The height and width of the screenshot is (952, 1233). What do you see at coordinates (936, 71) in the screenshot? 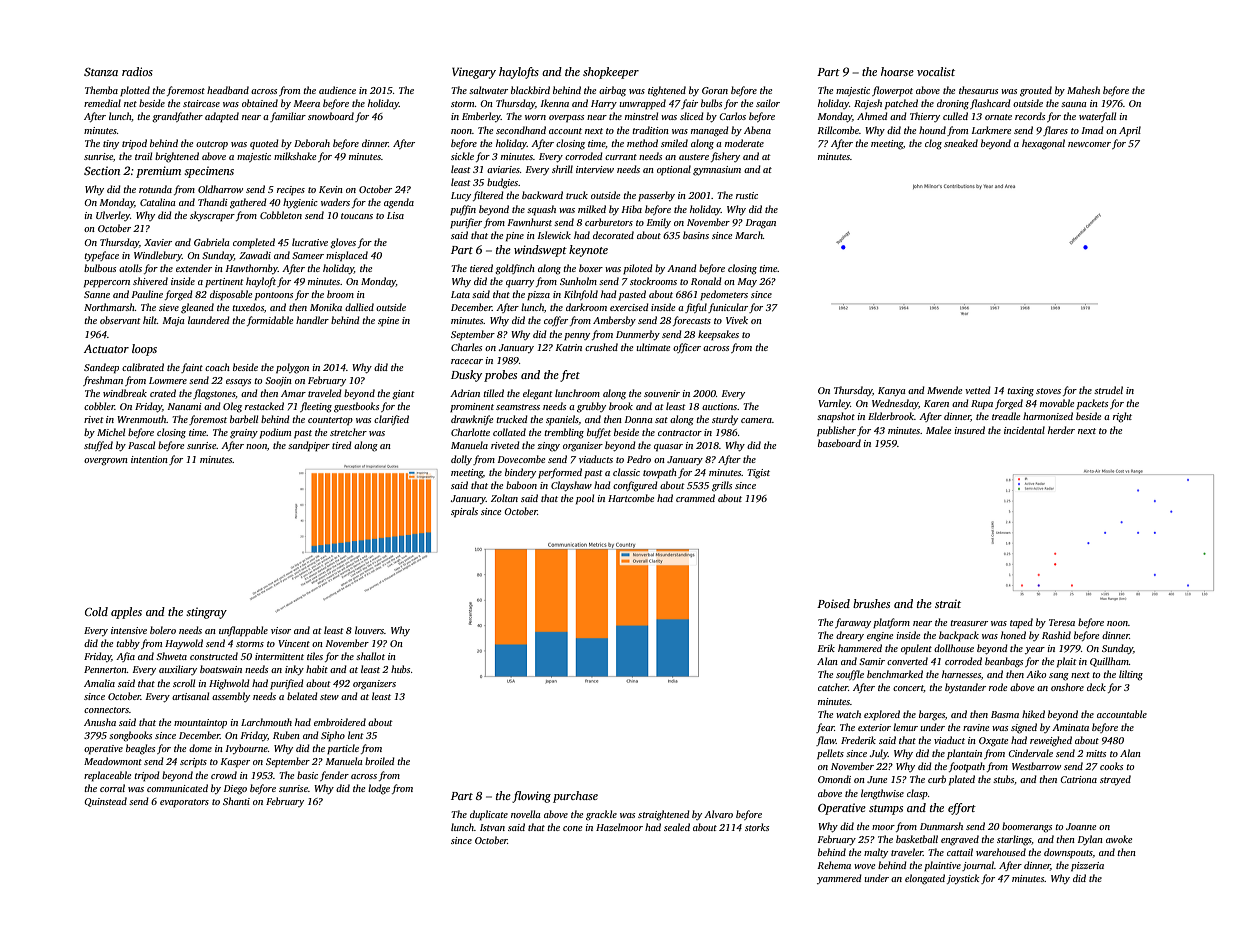
I see `vocalist` at bounding box center [936, 71].
